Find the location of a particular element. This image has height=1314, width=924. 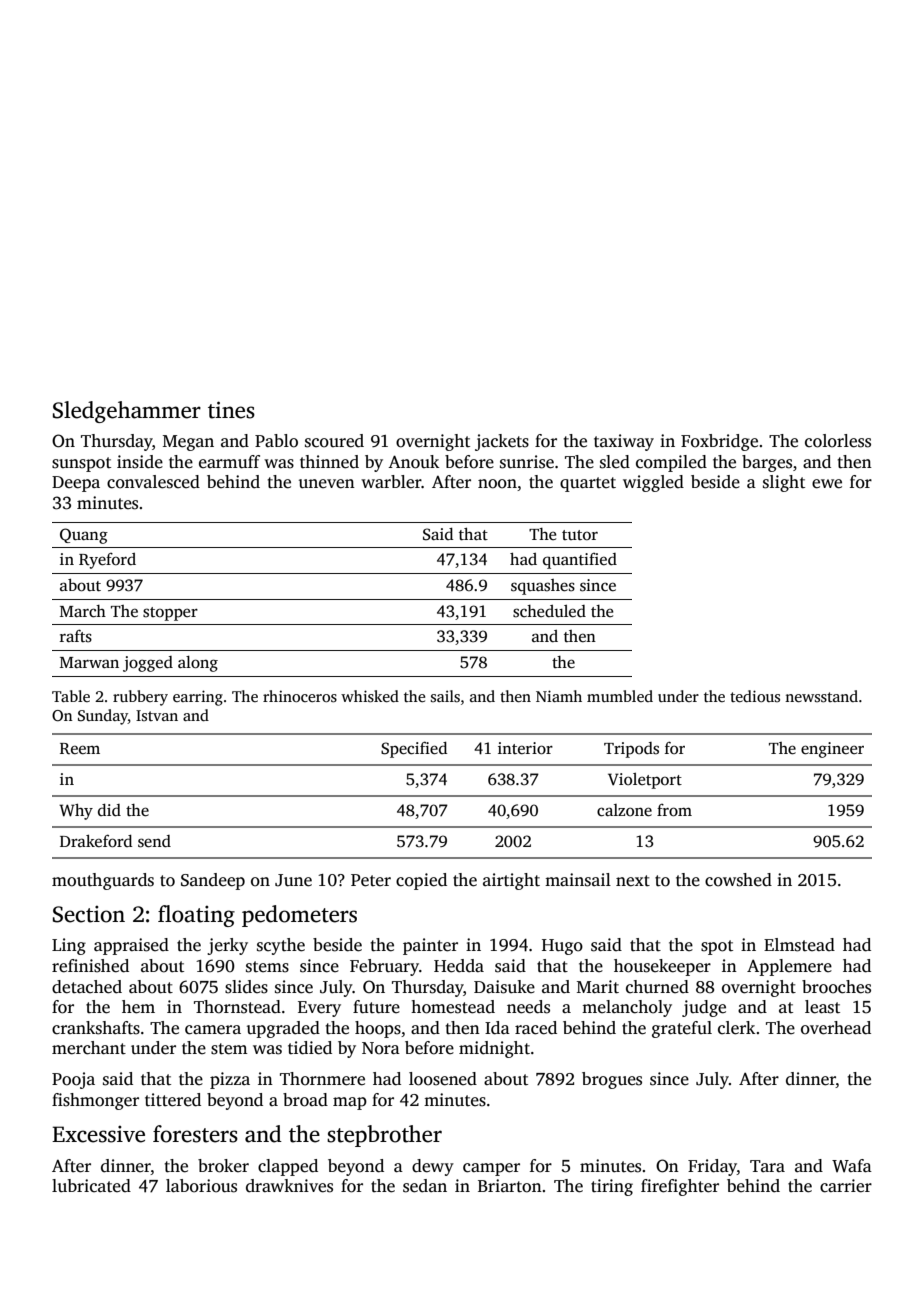

brogues is located at coordinates (612, 1080).
